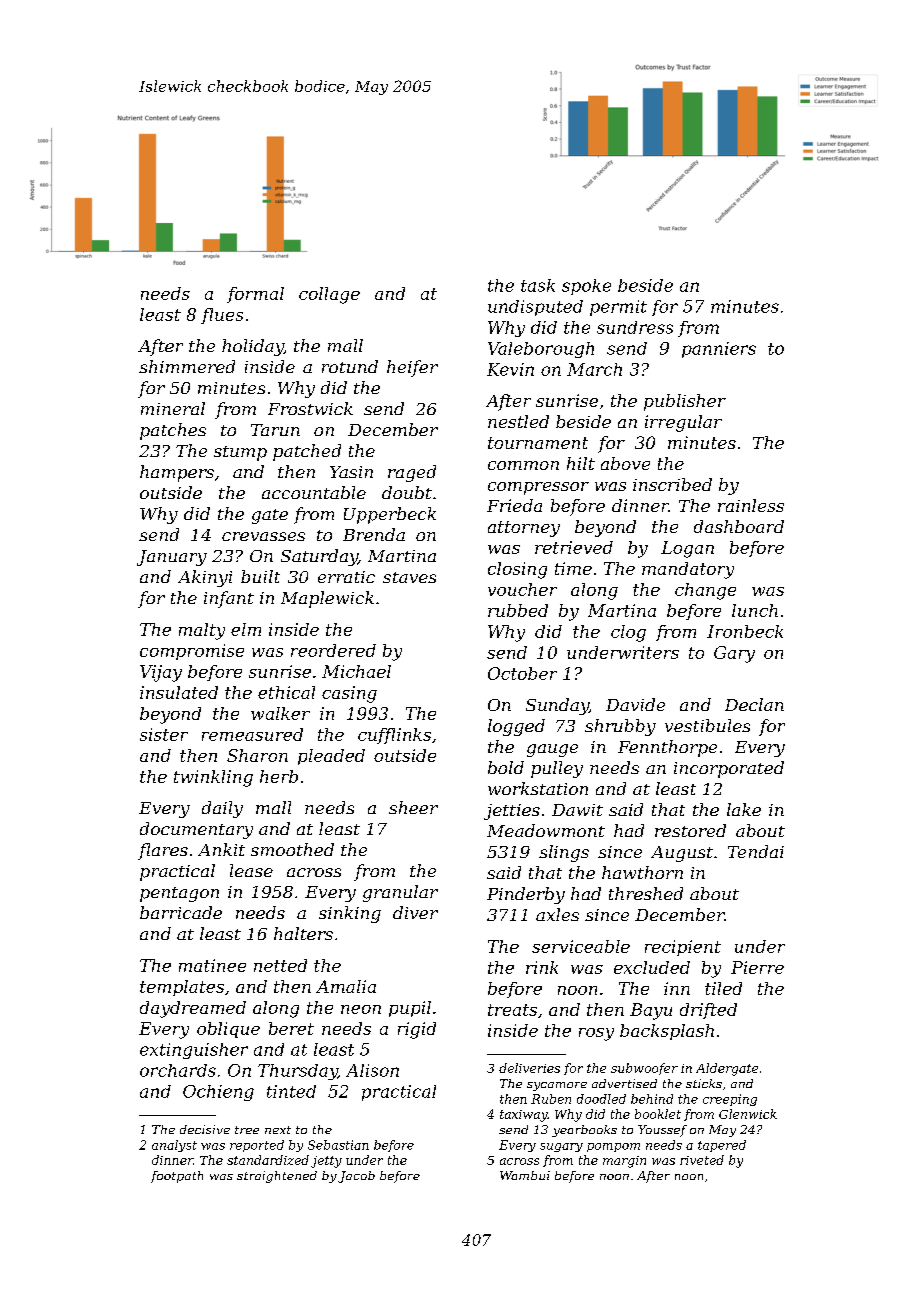 This screenshot has width=924, height=1311. What do you see at coordinates (255, 295) in the screenshot?
I see `formal` at bounding box center [255, 295].
